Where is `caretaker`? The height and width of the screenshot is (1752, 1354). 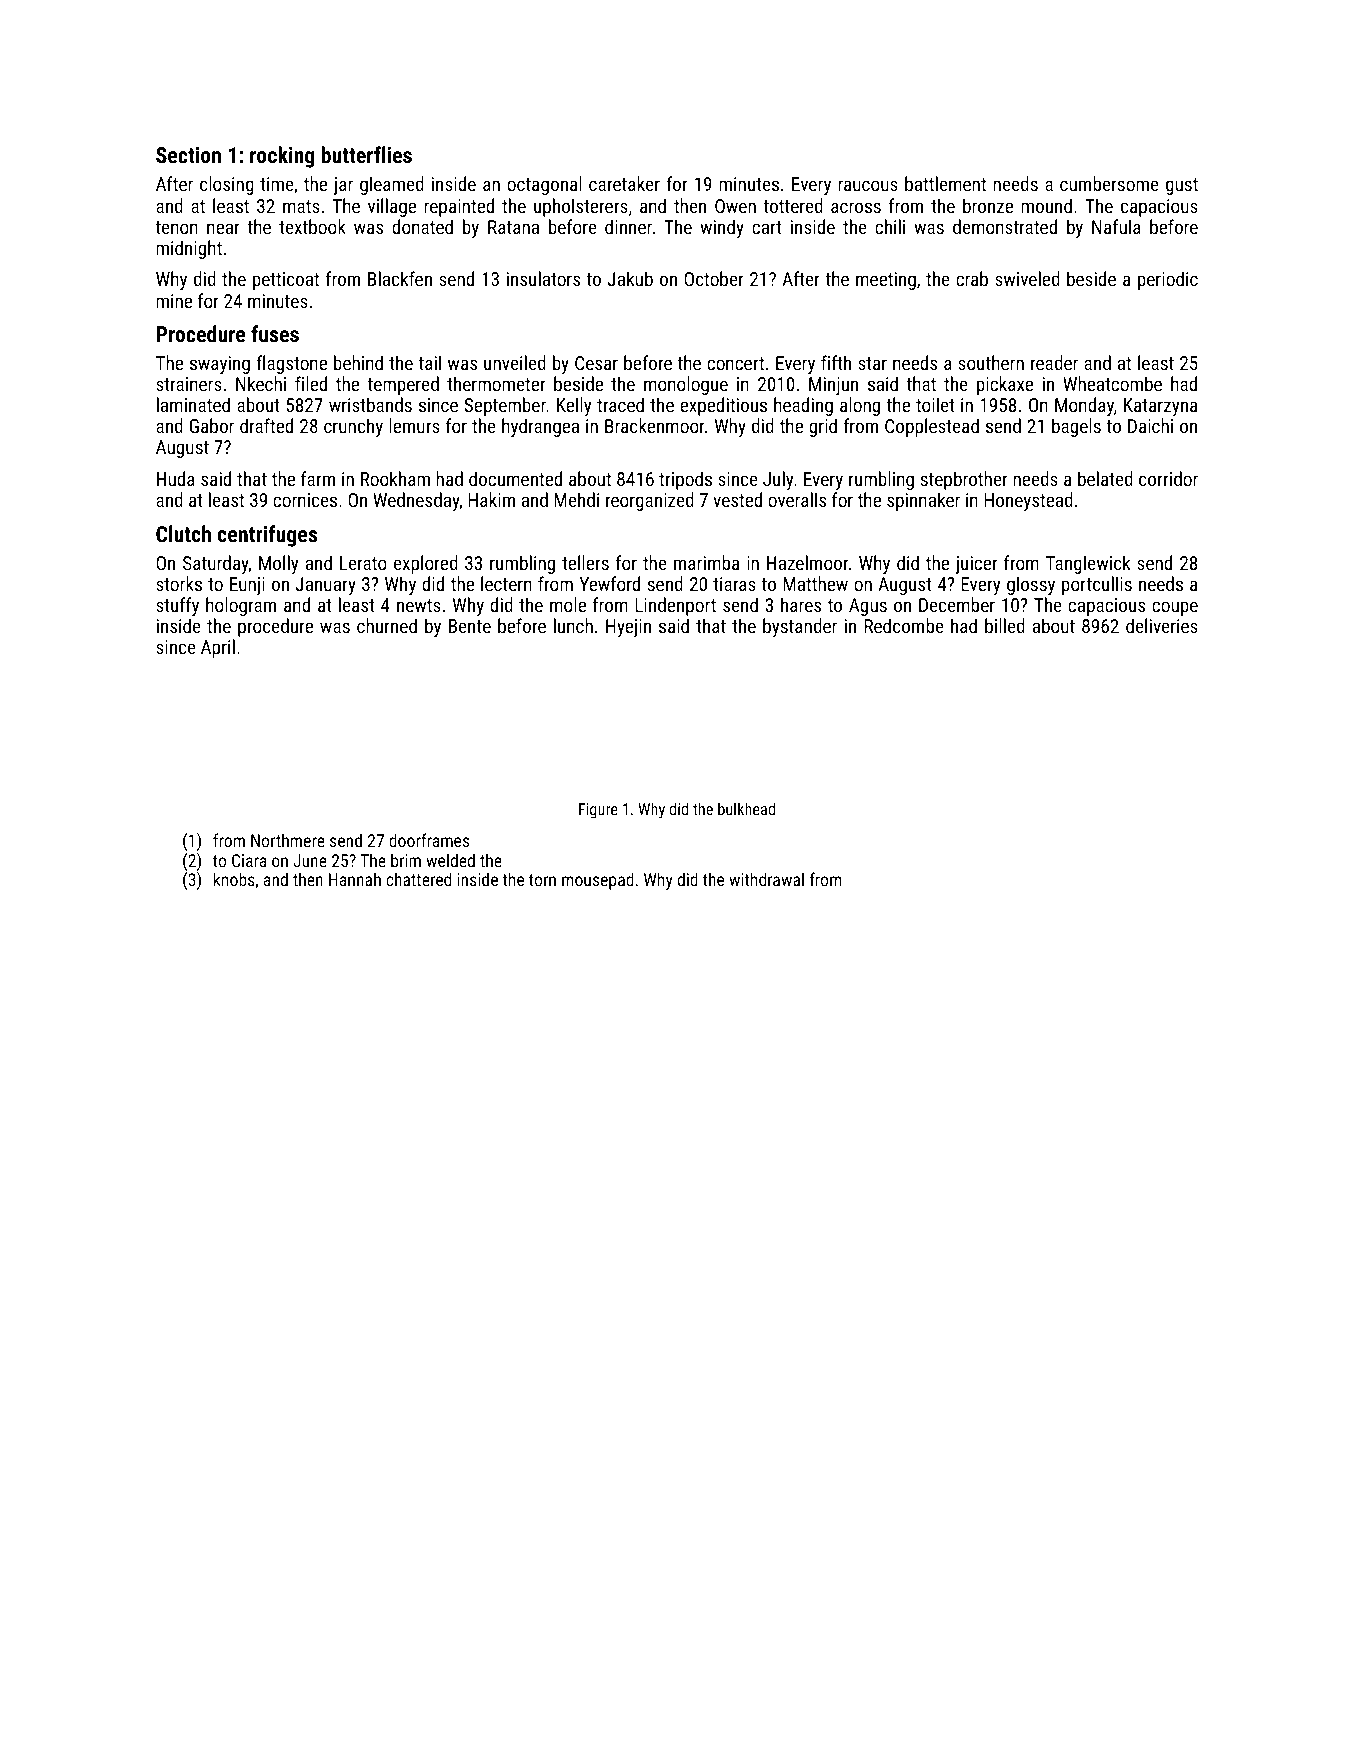 caretaker is located at coordinates (624, 183).
